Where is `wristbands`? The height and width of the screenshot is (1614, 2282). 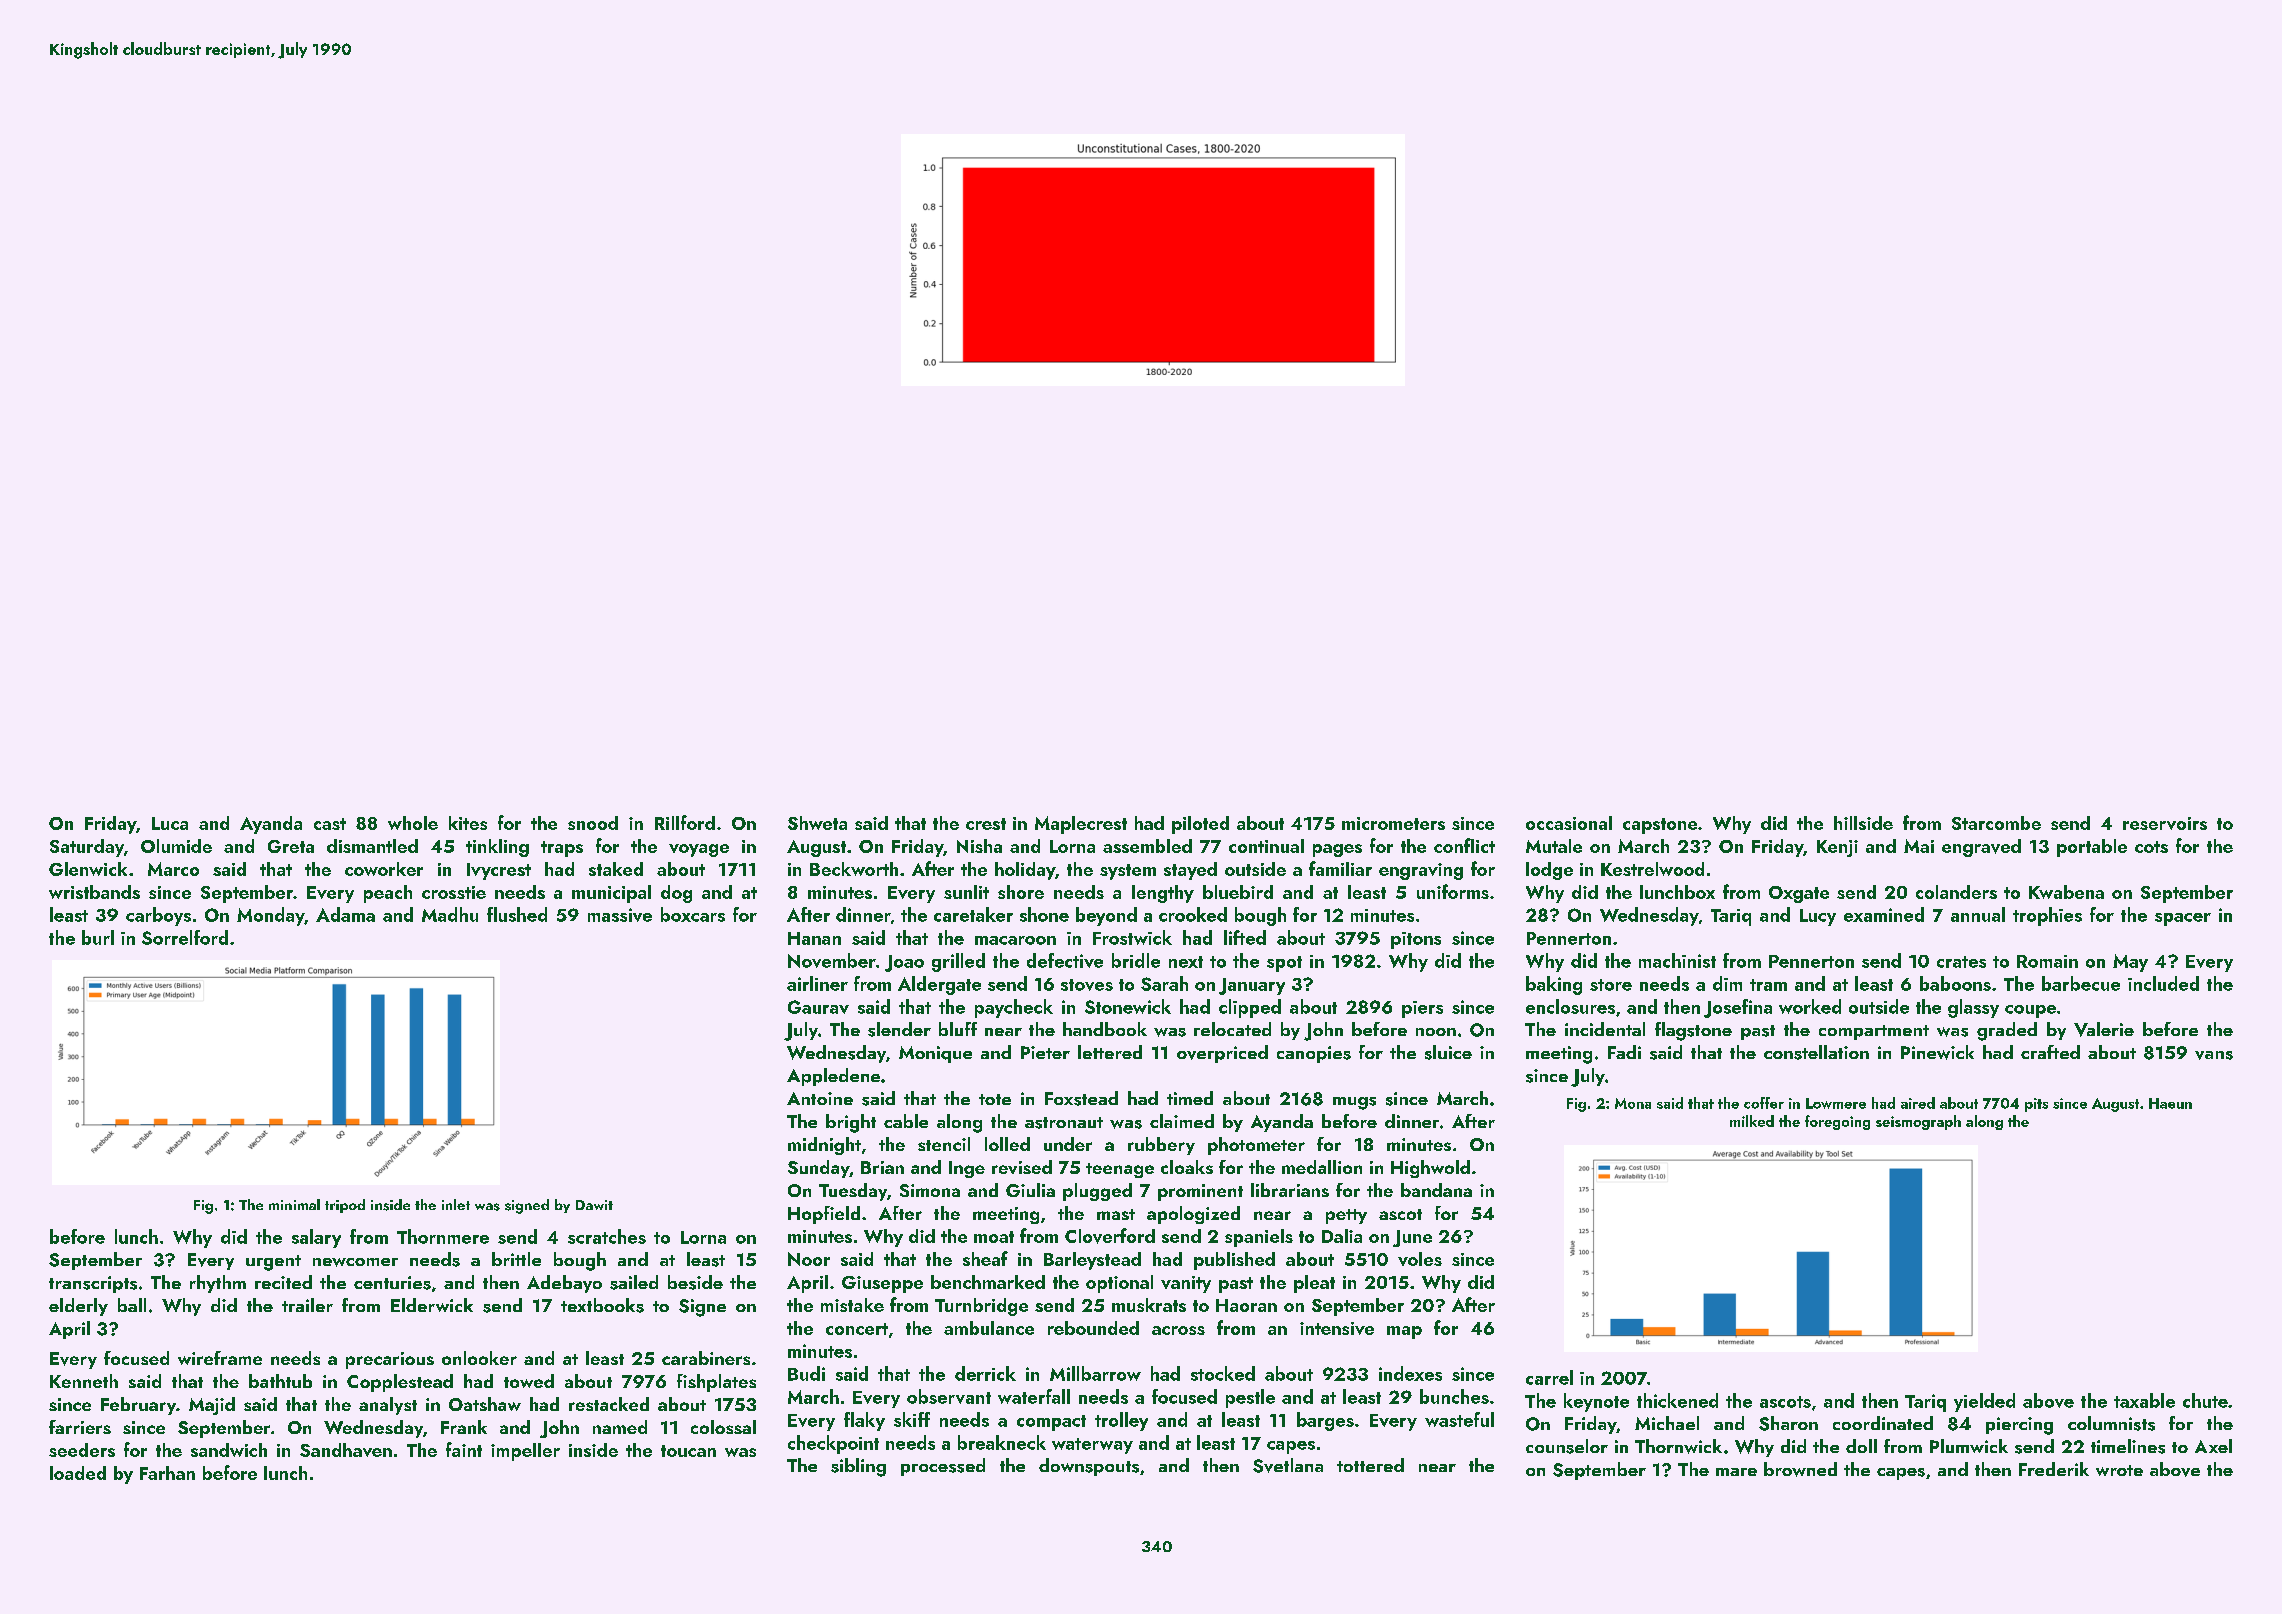 wristbands is located at coordinates (94, 892).
